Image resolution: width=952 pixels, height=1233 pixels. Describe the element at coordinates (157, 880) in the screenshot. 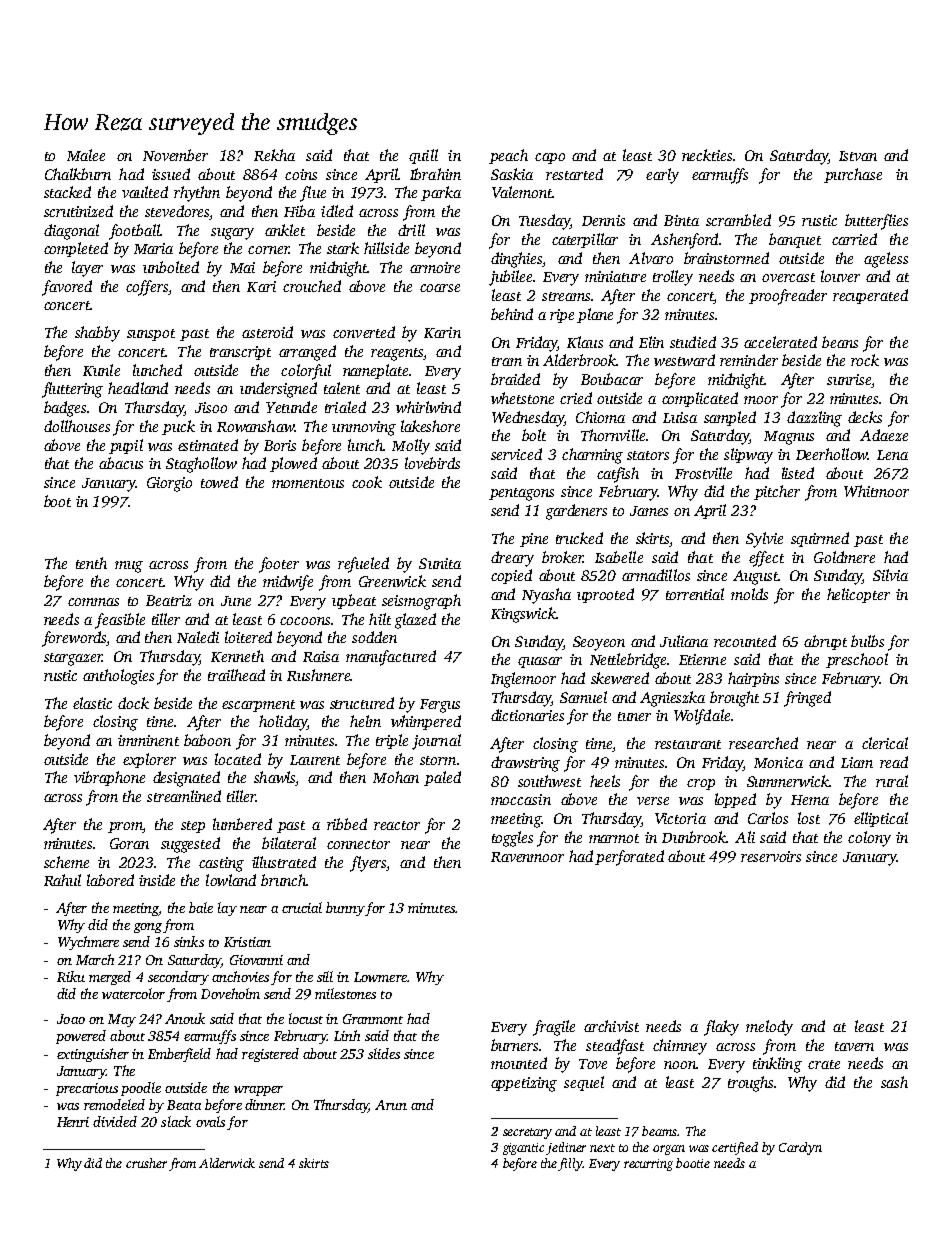

I see `inside` at that location.
